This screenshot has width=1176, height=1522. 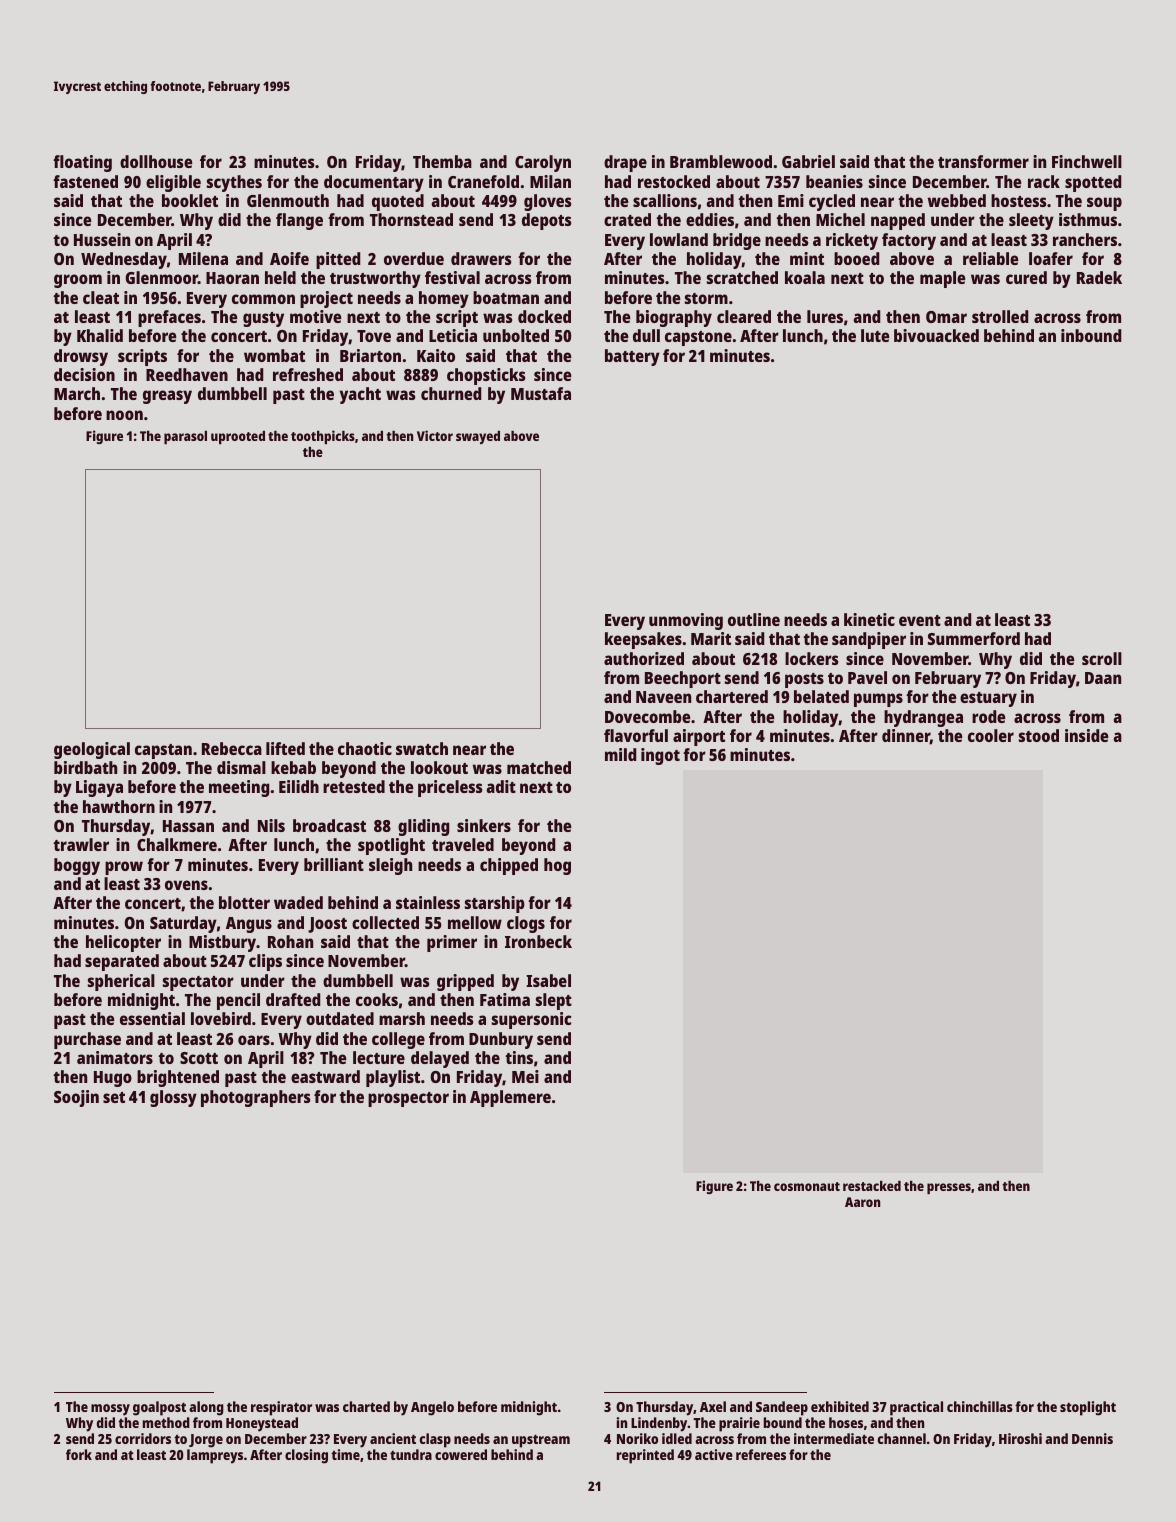 I want to click on pitted, so click(x=338, y=260).
